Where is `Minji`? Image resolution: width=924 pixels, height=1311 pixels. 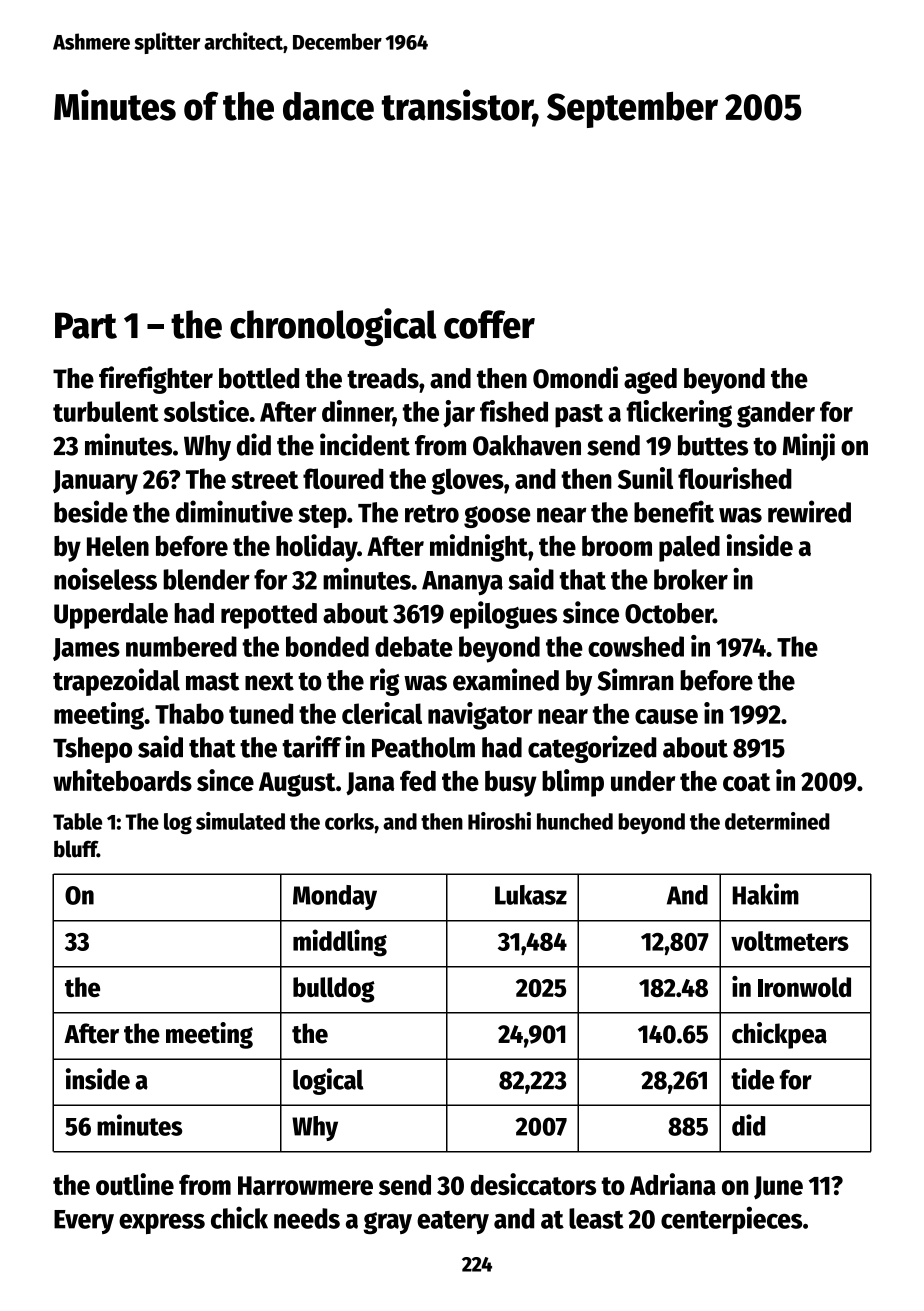
Minji is located at coordinates (809, 447).
